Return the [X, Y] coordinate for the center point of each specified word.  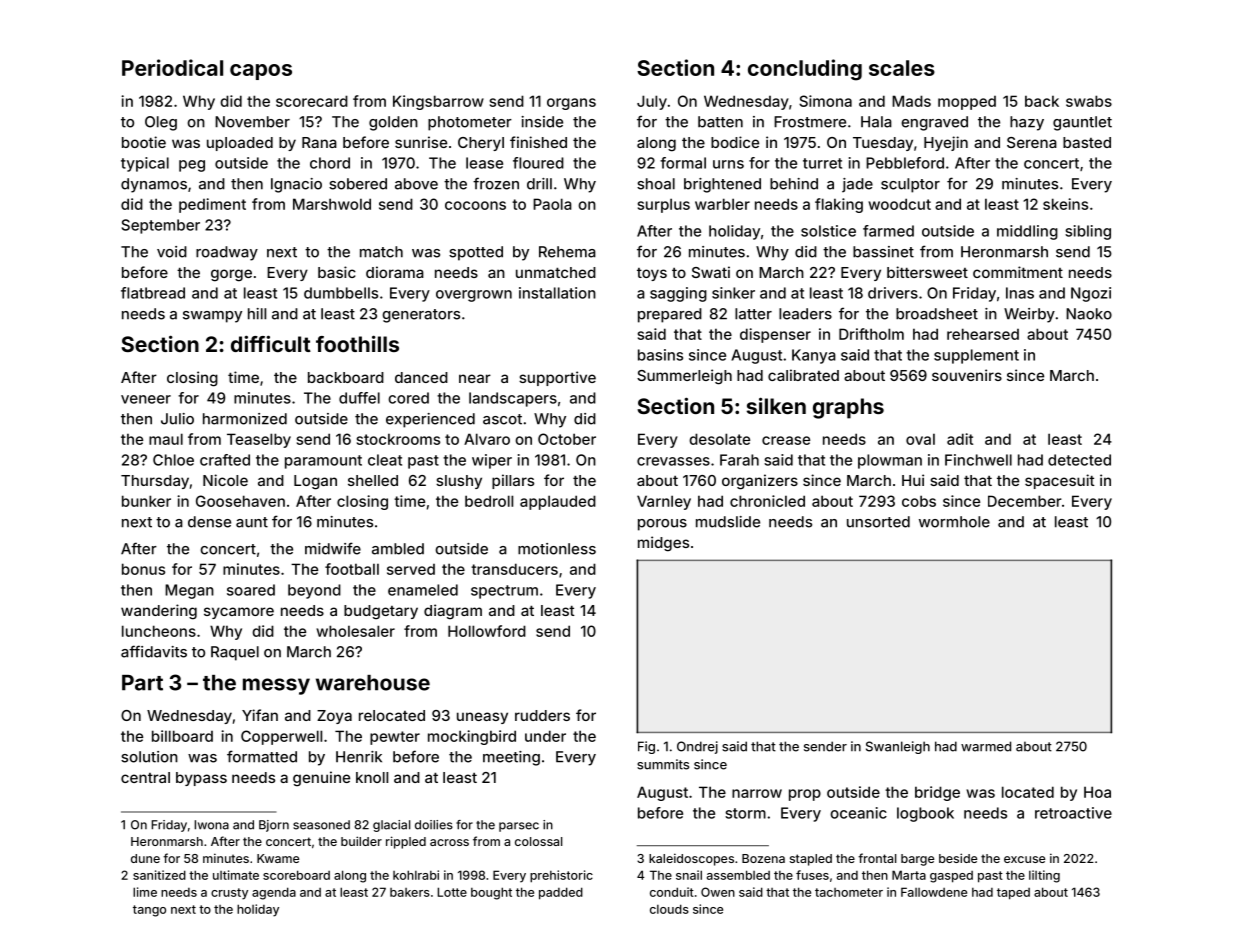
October [567, 439]
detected [1079, 460]
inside [542, 122]
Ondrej [697, 747]
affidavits [154, 651]
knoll [372, 777]
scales [902, 68]
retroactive [1073, 813]
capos [261, 72]
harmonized [245, 419]
